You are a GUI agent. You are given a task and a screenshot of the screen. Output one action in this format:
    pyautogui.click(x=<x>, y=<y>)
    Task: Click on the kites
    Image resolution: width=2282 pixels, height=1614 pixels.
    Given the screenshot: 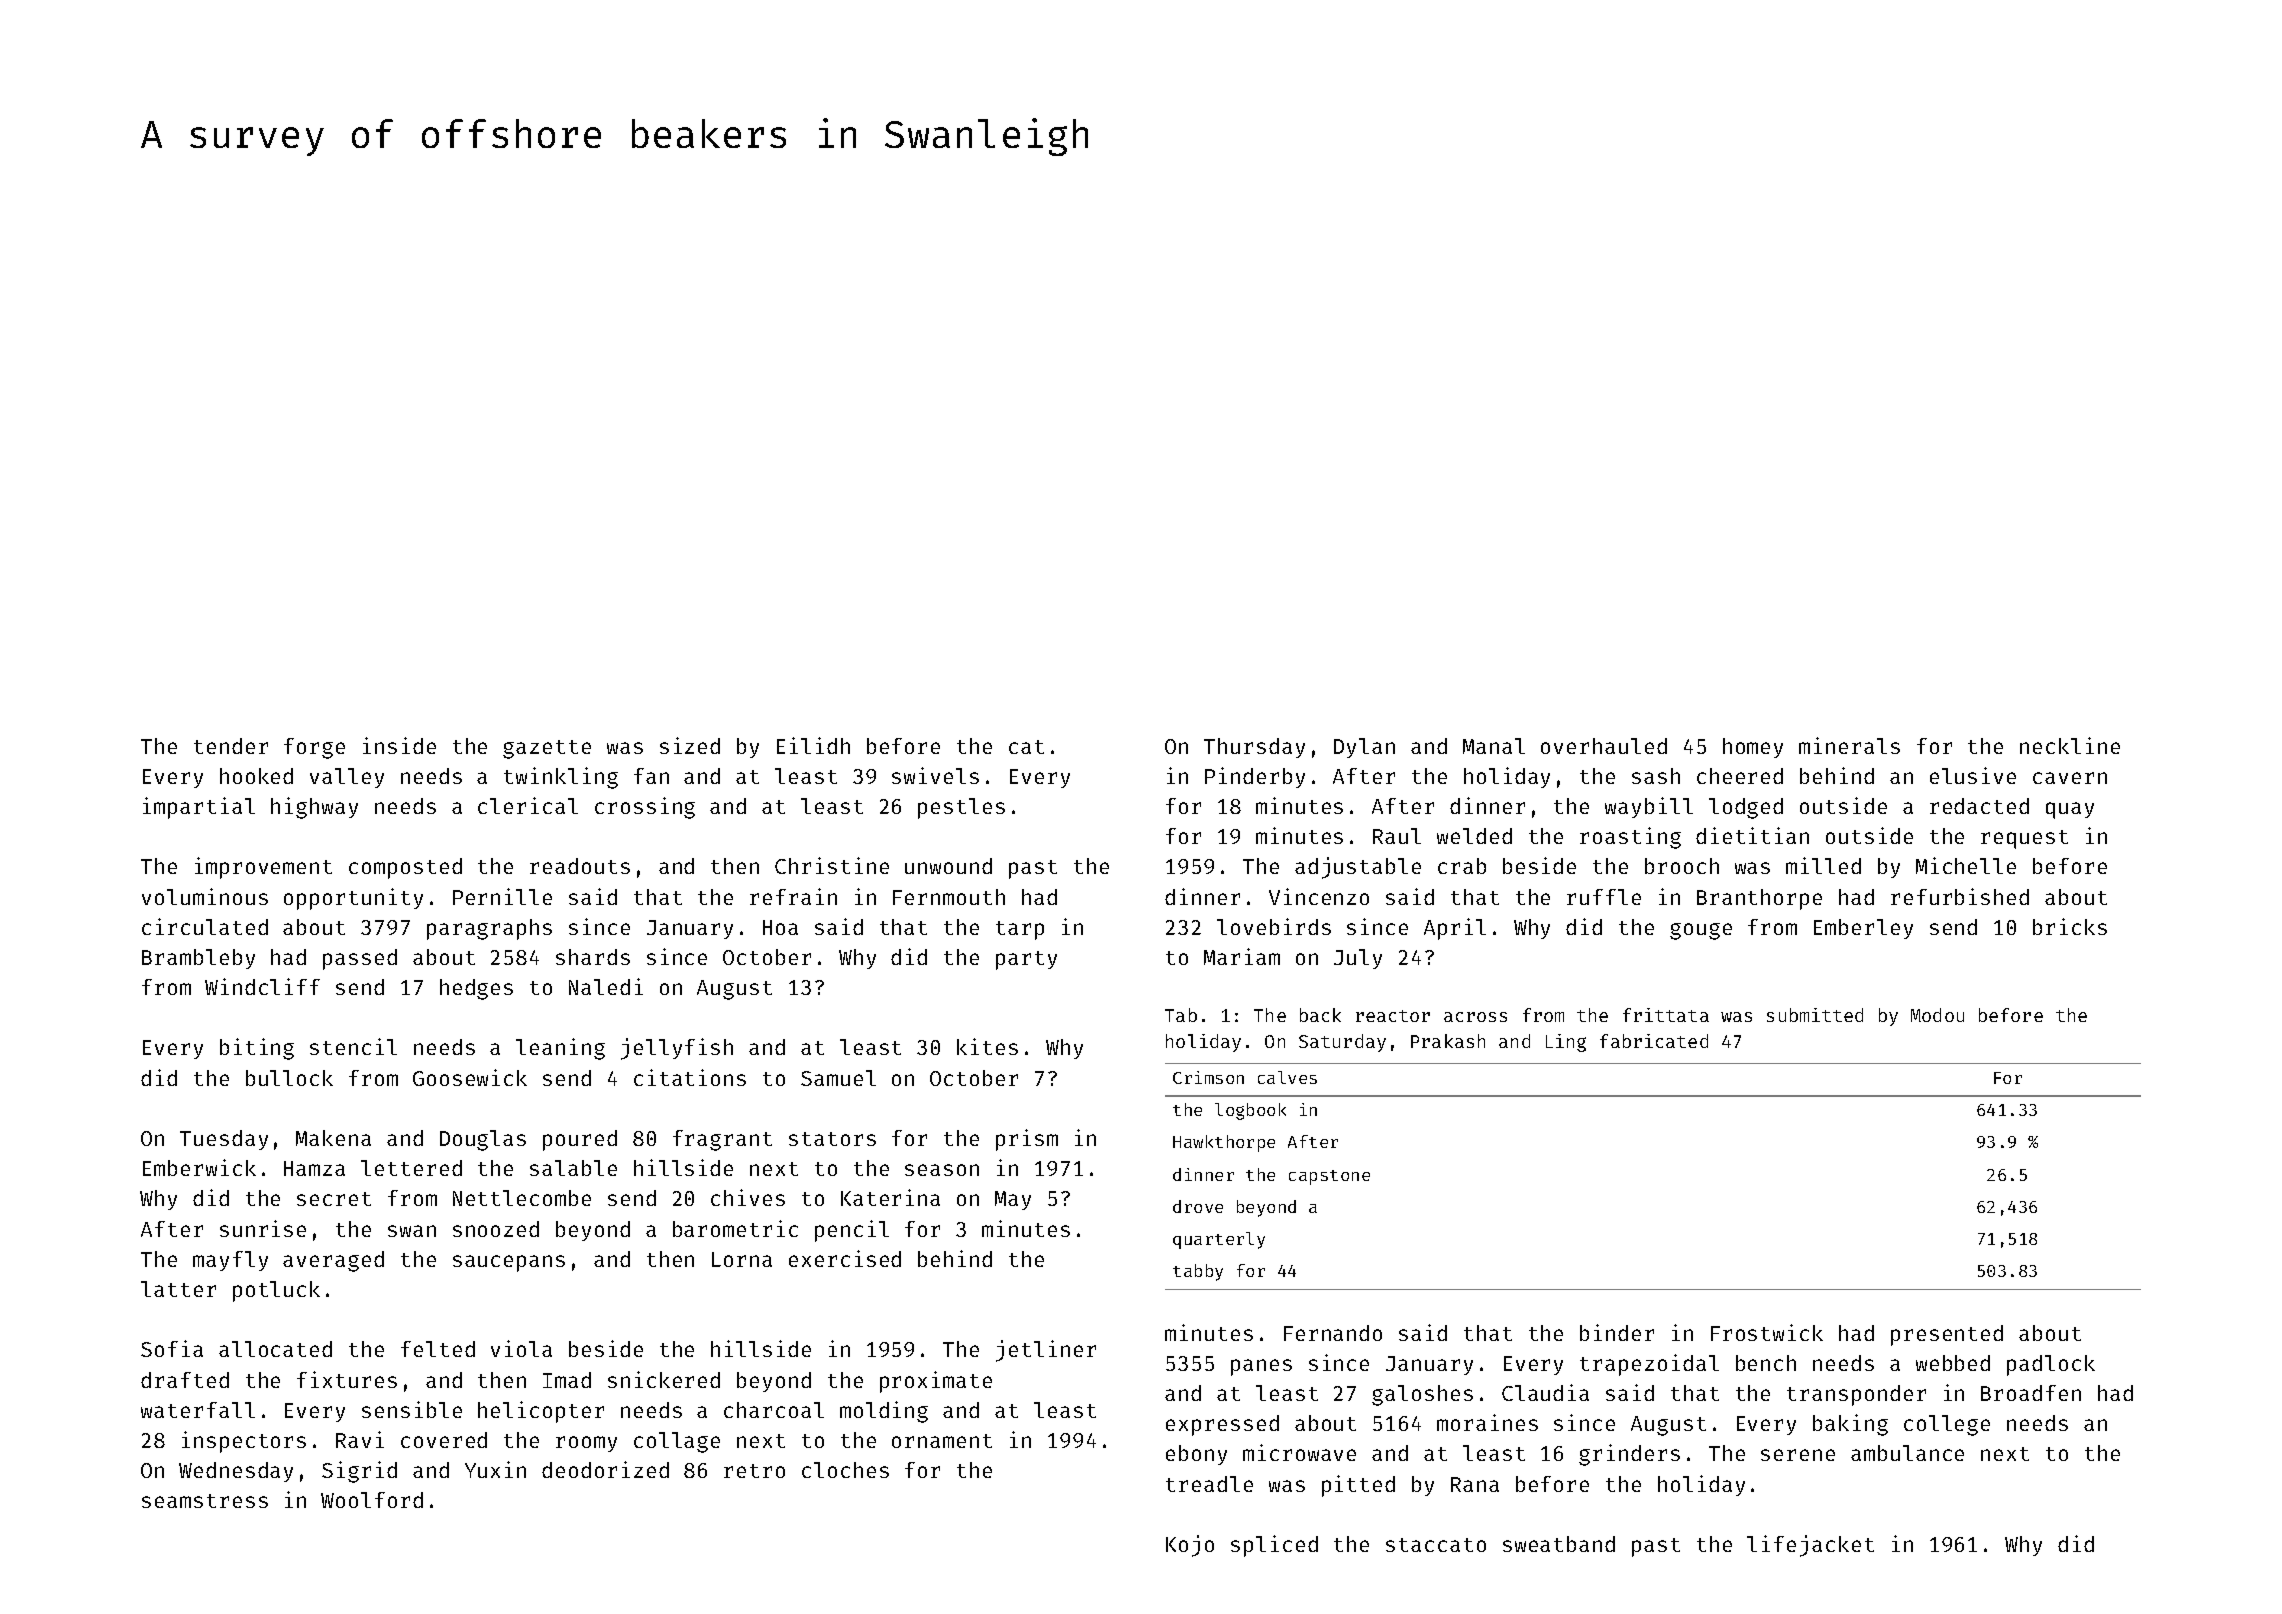 What is the action you would take?
    pyautogui.click(x=987, y=1046)
